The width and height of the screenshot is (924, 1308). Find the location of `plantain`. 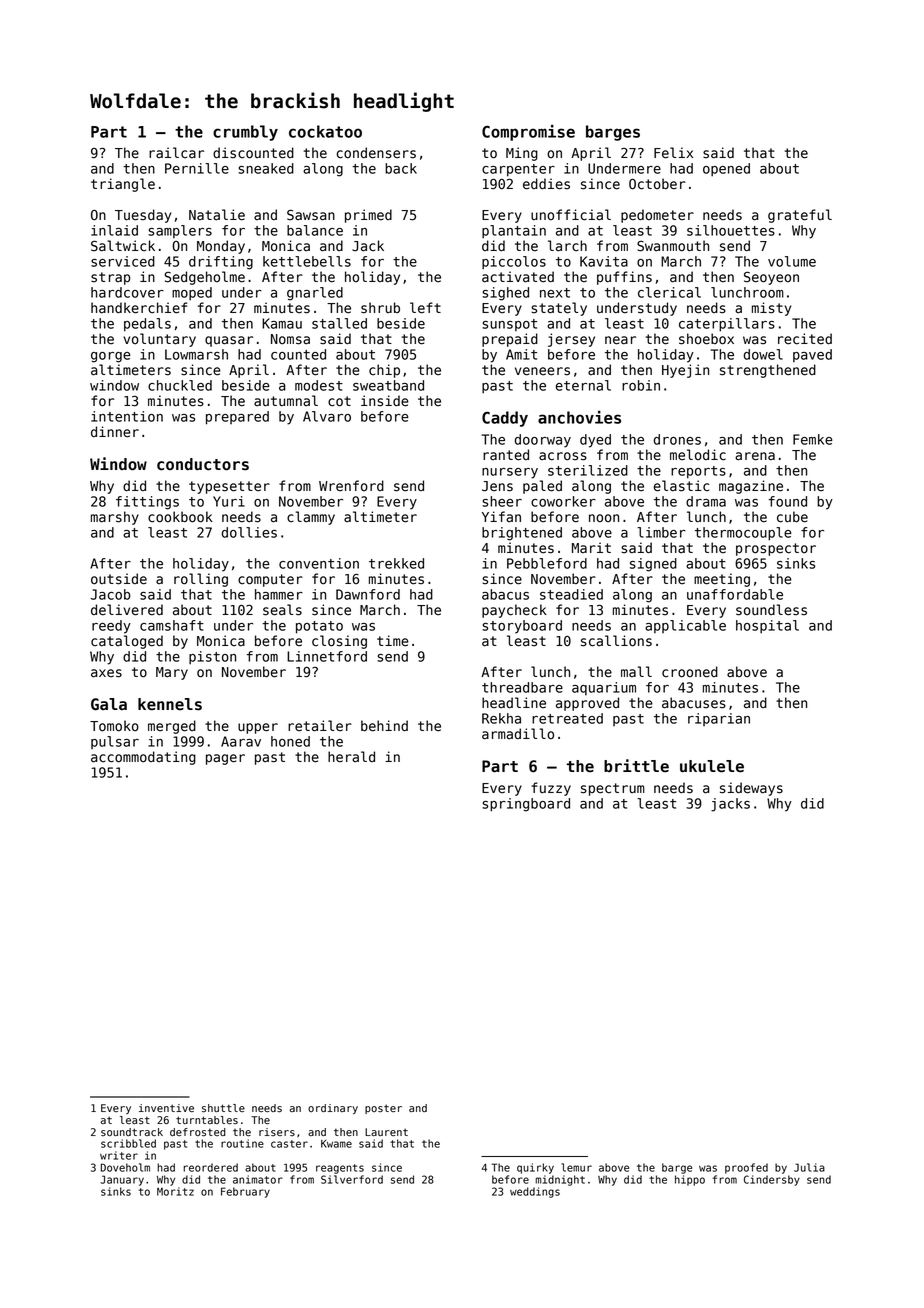

plantain is located at coordinates (514, 231).
